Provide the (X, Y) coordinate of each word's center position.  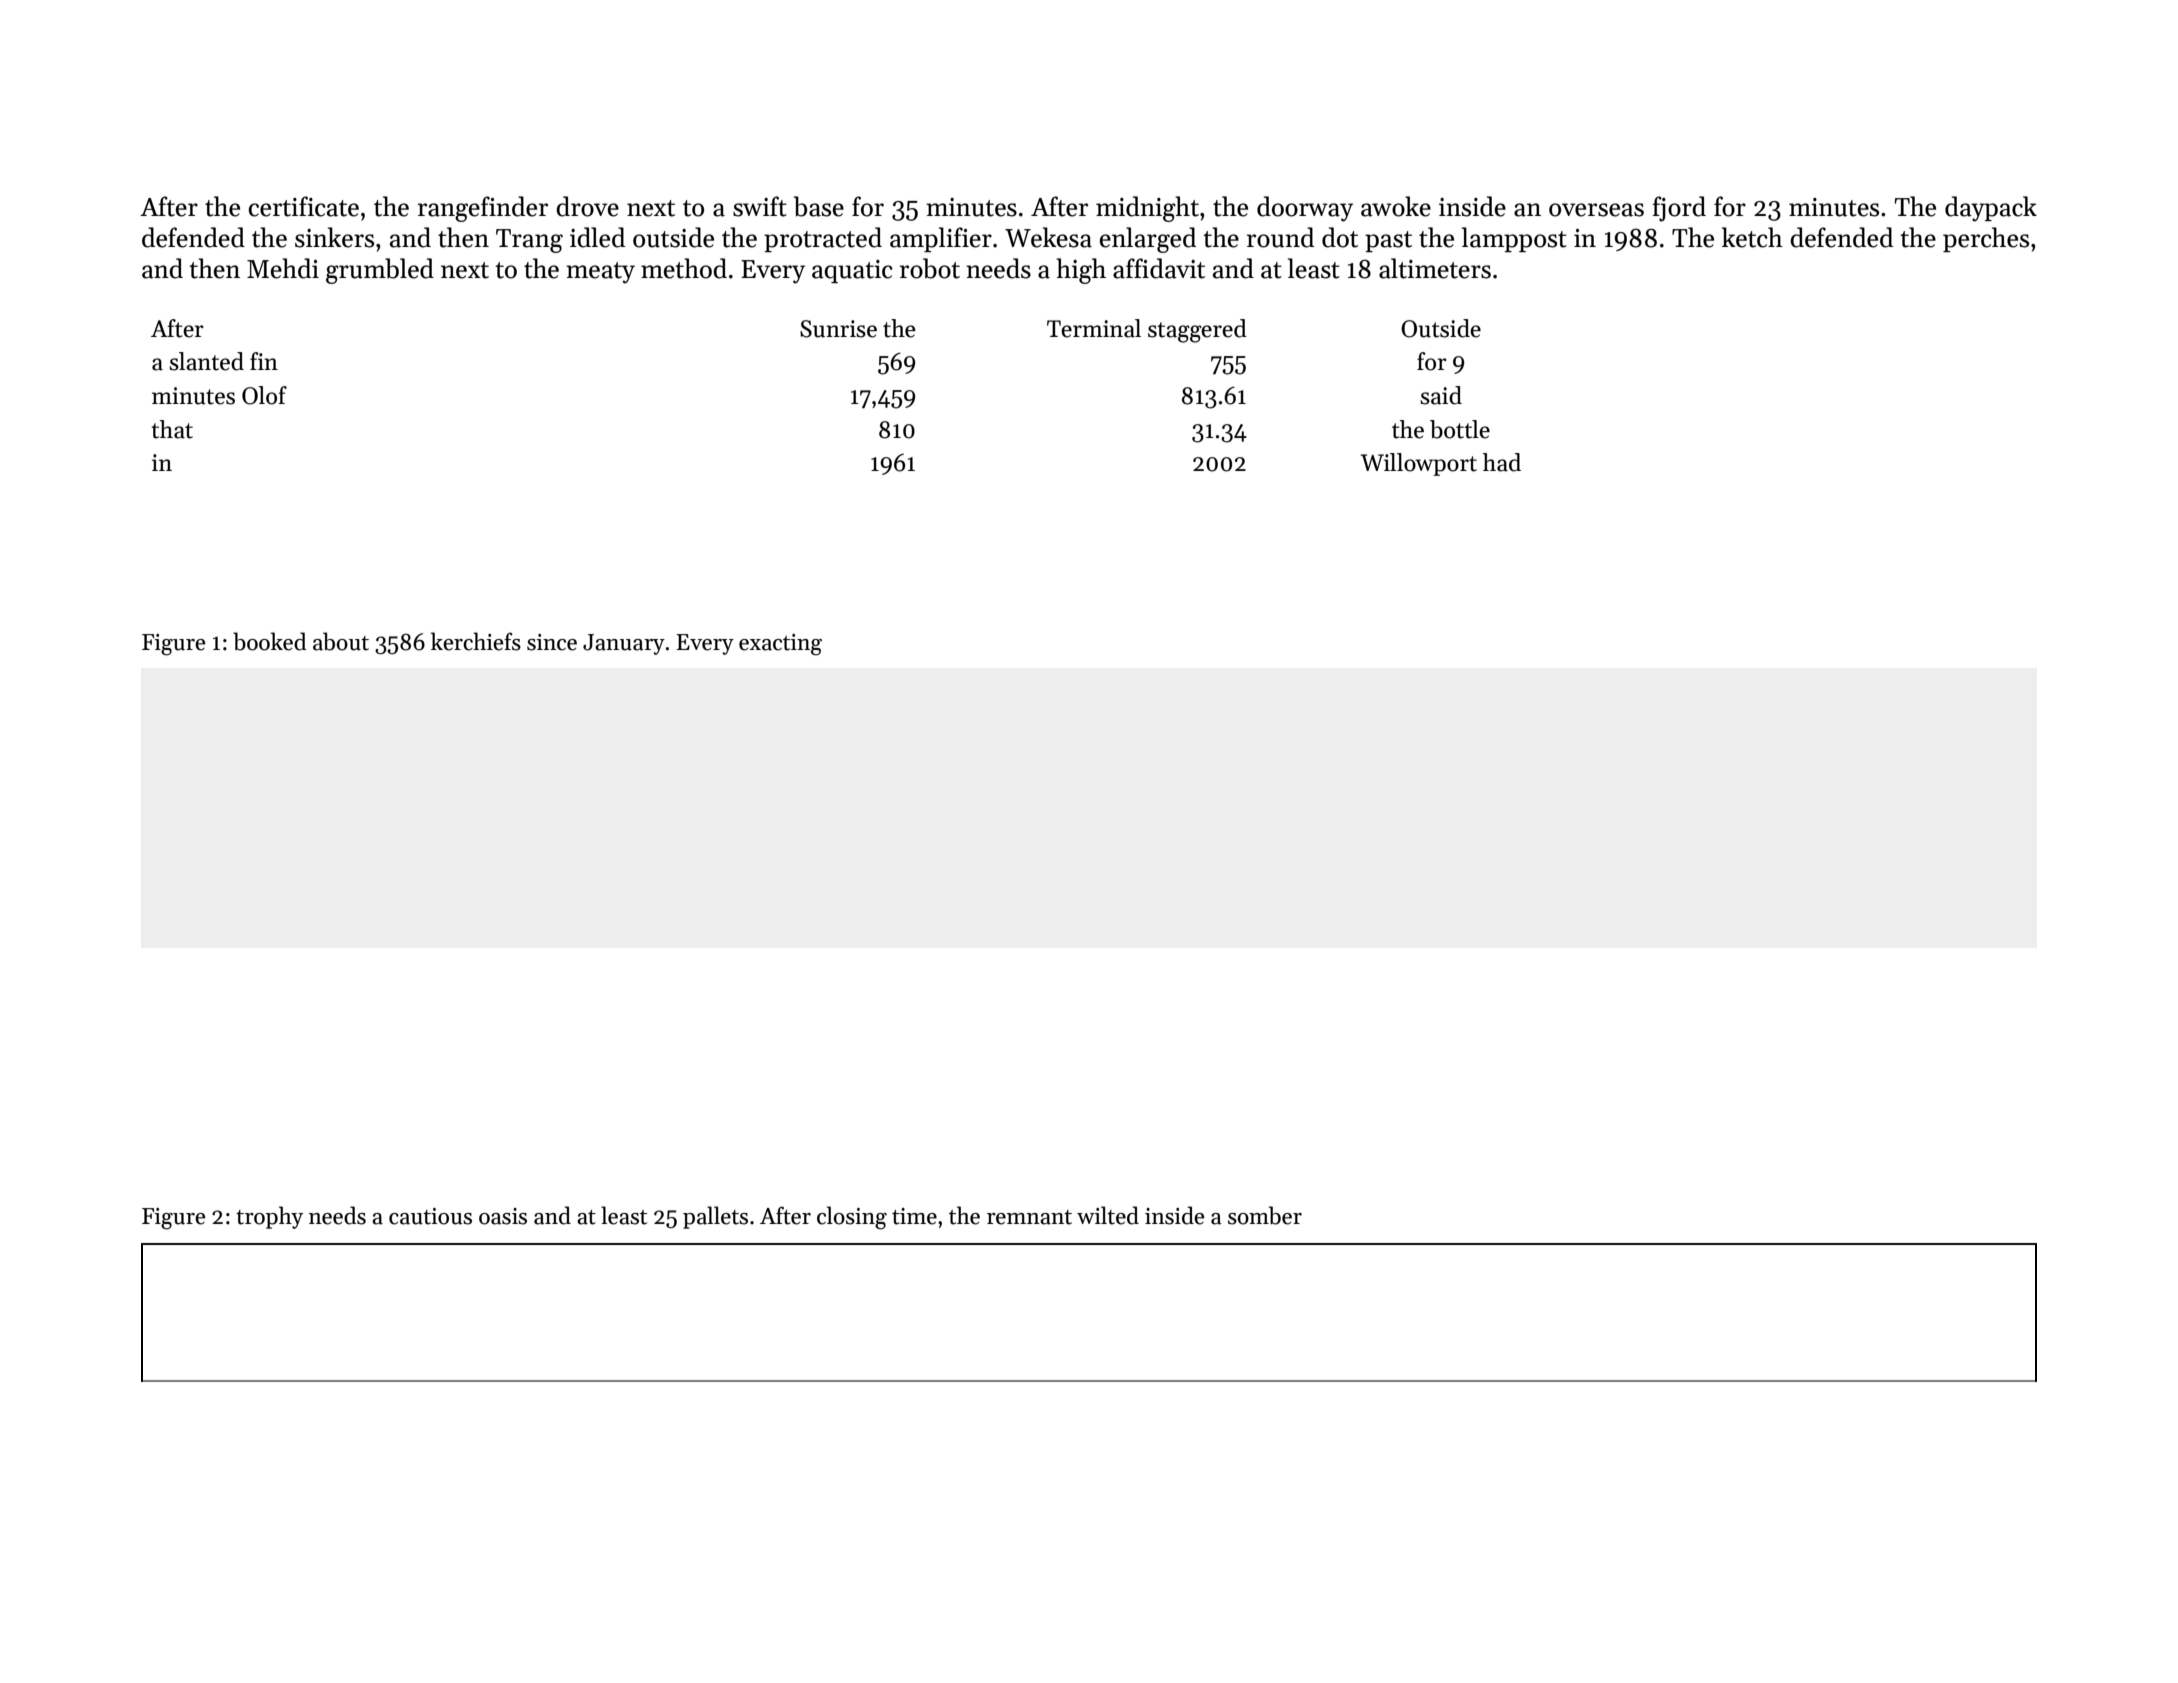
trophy (269, 1217)
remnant (1029, 1217)
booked (269, 641)
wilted (1108, 1215)
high (1081, 271)
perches (1986, 239)
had (1502, 462)
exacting (780, 645)
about (341, 641)
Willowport (1419, 464)
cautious (430, 1216)
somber (1265, 1215)
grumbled (380, 271)
